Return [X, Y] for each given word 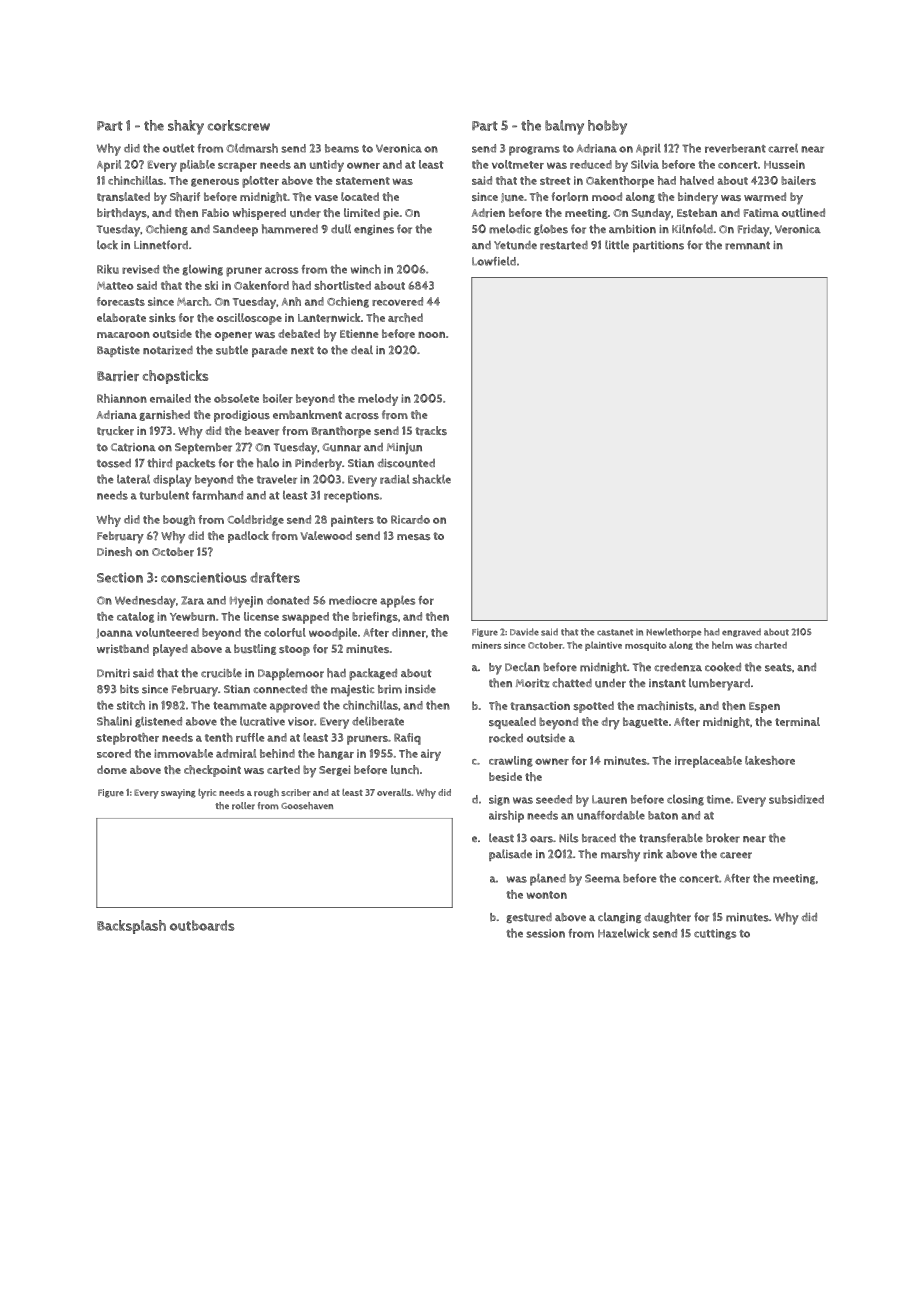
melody [378, 400]
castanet [615, 632]
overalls [394, 792]
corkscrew [239, 125]
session [545, 933]
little [617, 244]
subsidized [796, 799]
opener [233, 336]
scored [114, 753]
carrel [783, 148]
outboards [202, 925]
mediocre [353, 600]
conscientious [204, 577]
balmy [564, 127]
